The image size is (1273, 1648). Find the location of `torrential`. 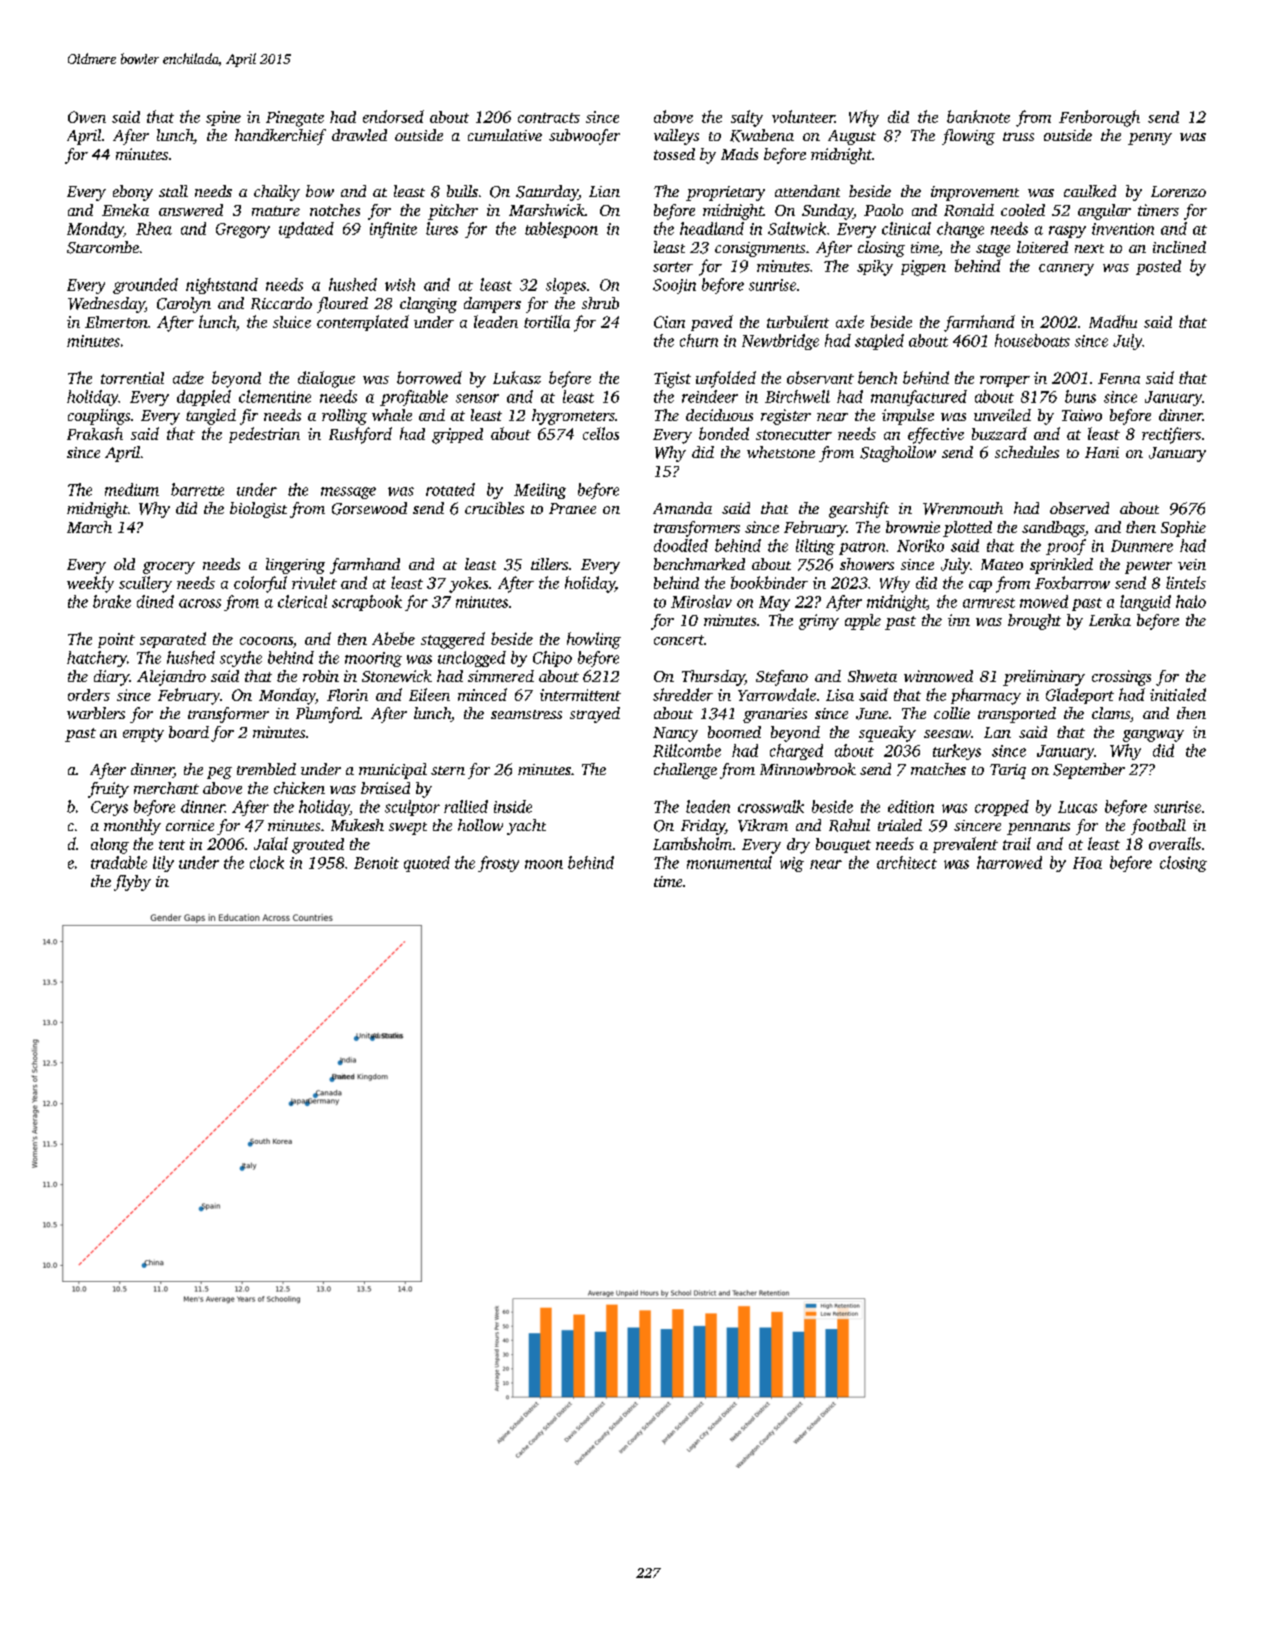

torrential is located at coordinates (132, 378).
